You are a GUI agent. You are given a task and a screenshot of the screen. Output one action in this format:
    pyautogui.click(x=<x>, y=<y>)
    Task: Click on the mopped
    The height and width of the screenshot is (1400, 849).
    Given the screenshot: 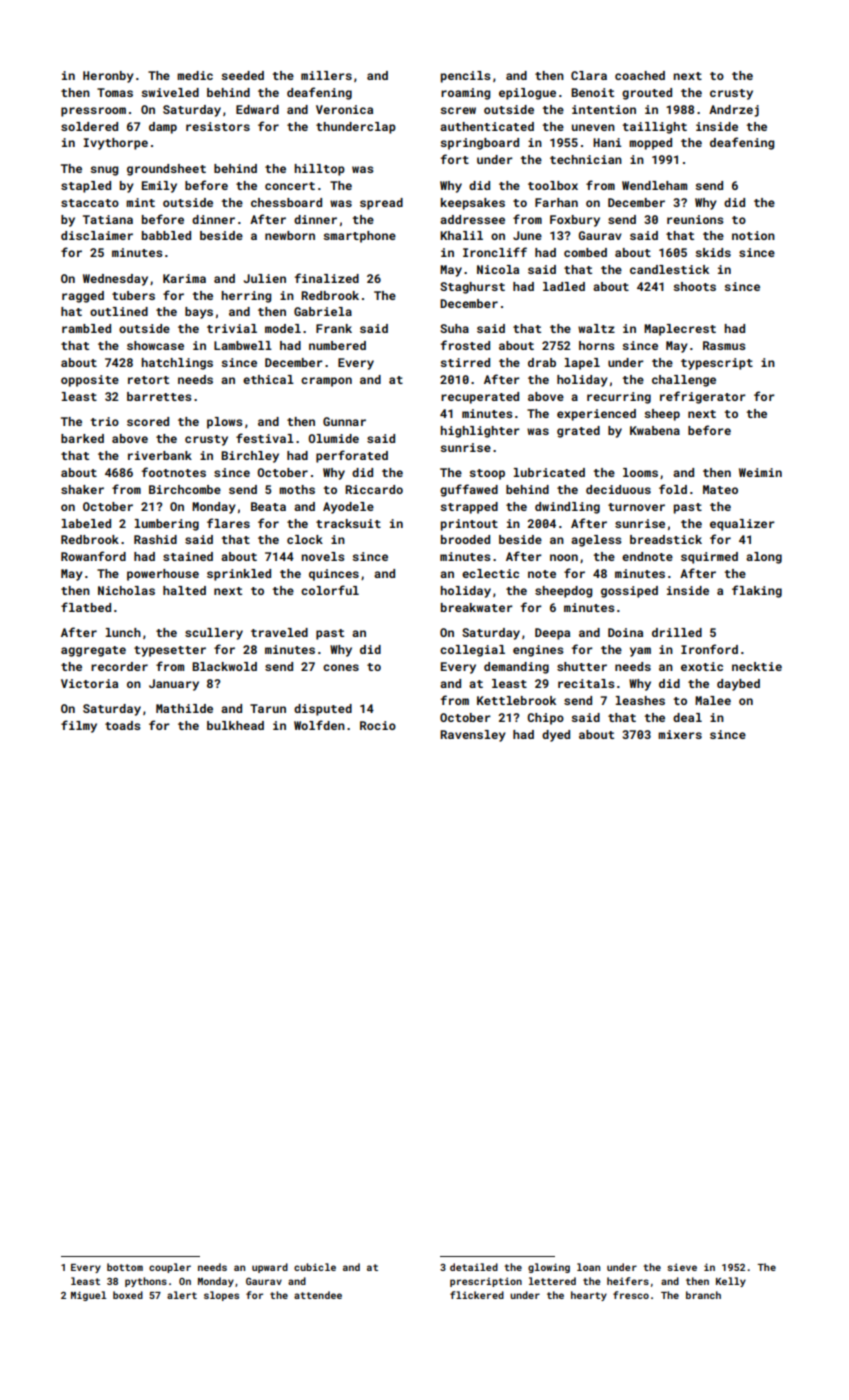 What is the action you would take?
    pyautogui.click(x=650, y=144)
